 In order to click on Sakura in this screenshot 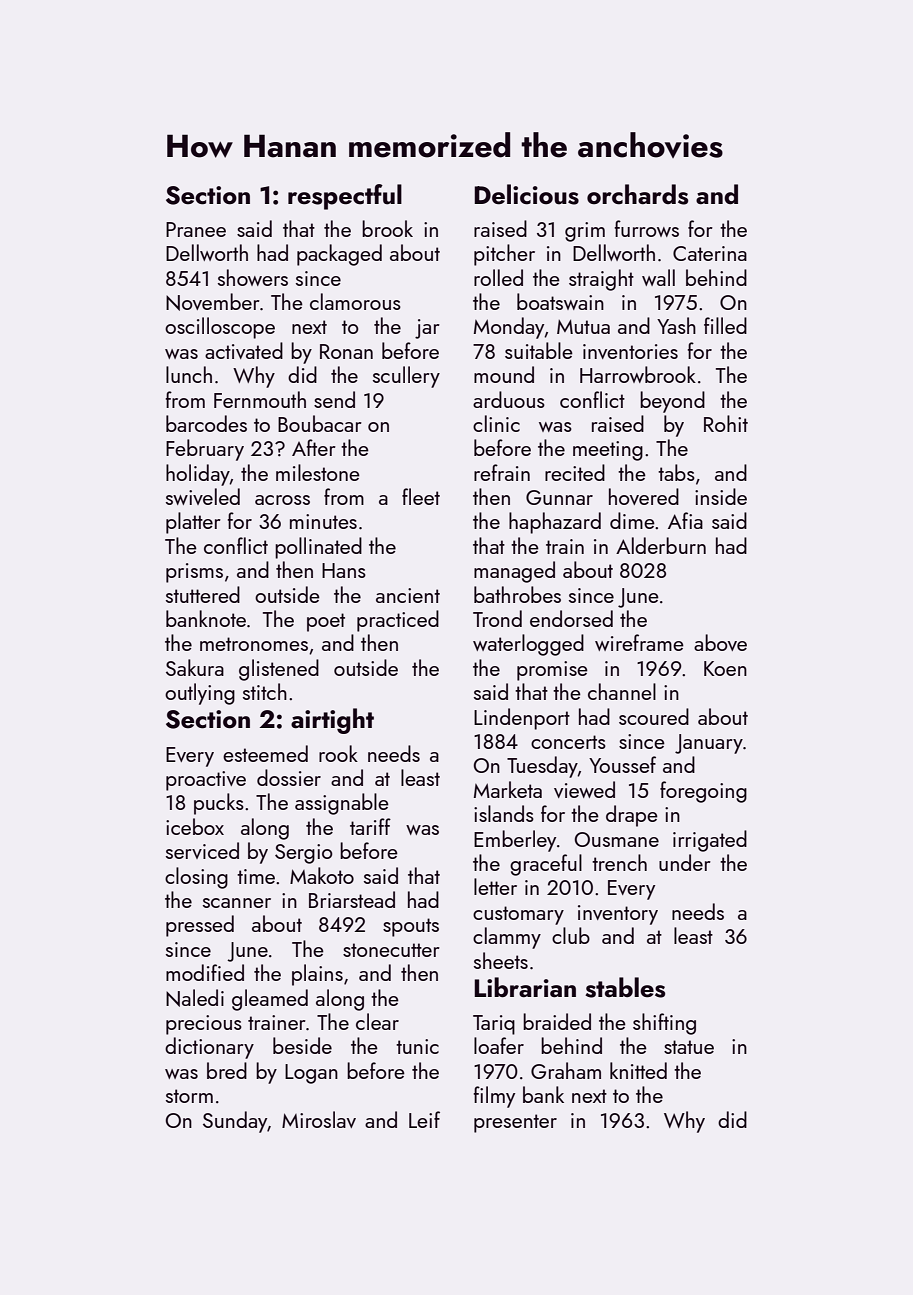, I will do `click(195, 667)`.
